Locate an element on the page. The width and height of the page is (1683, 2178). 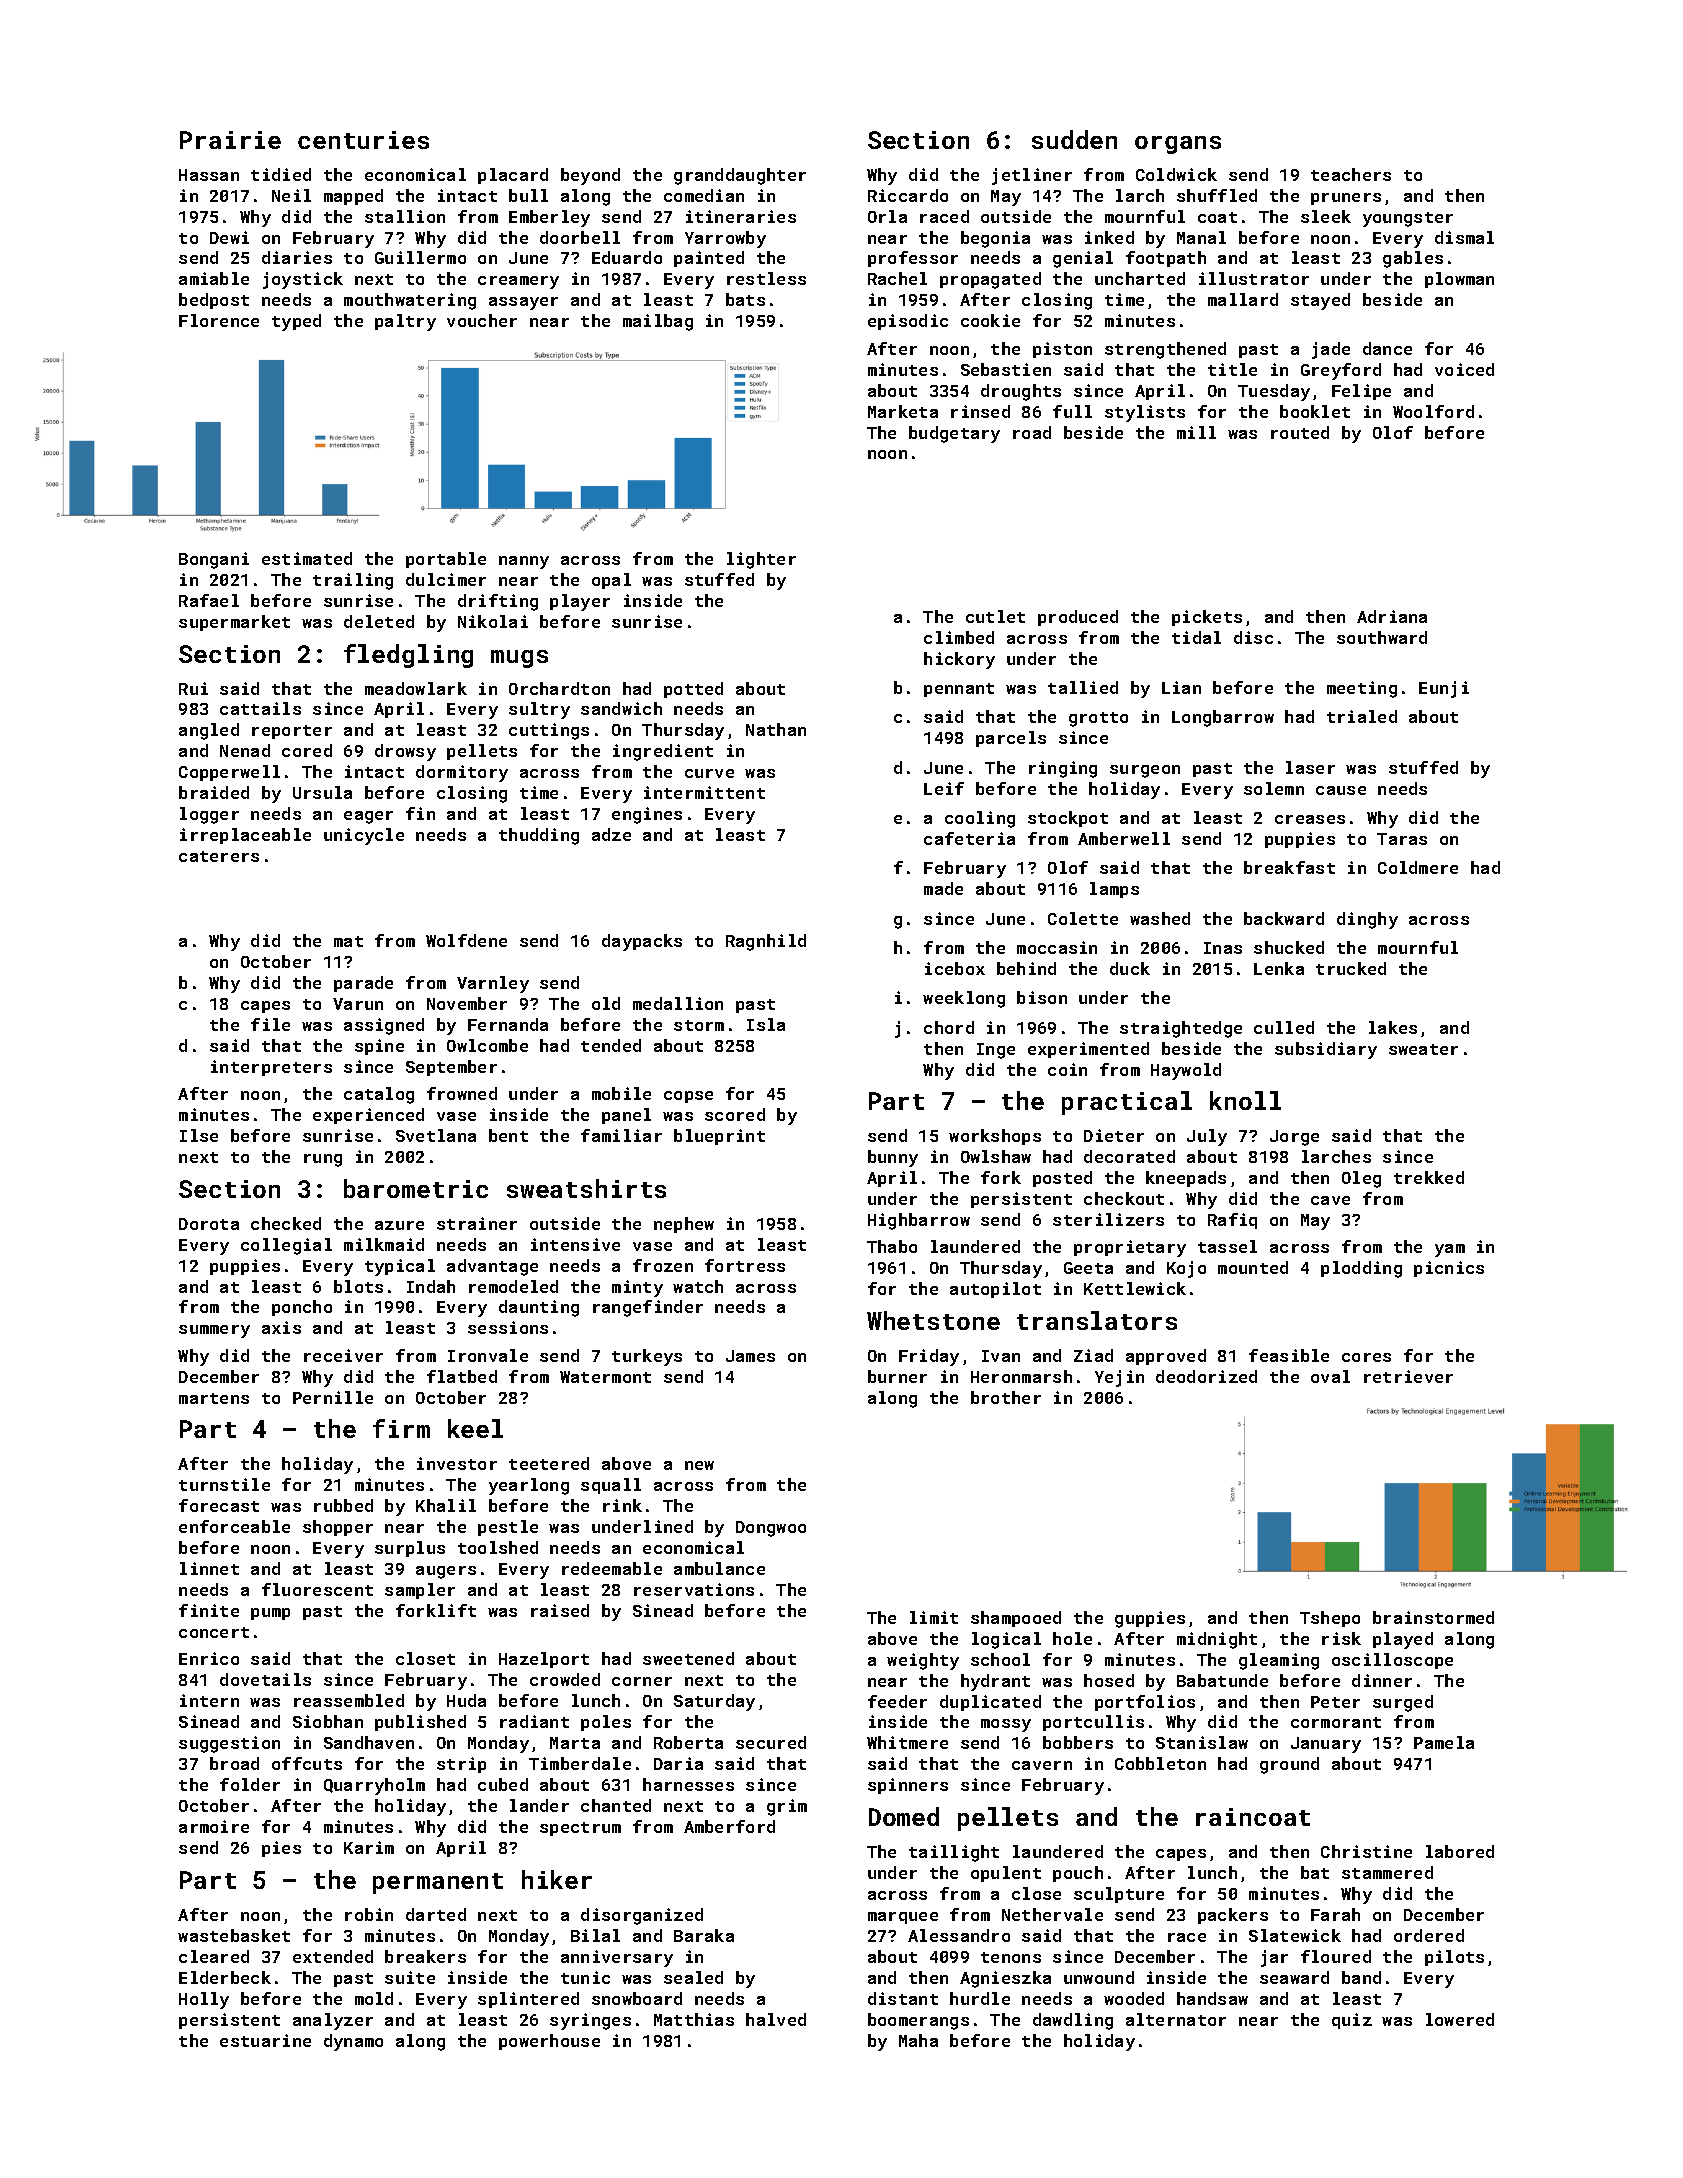
curve is located at coordinates (709, 773).
